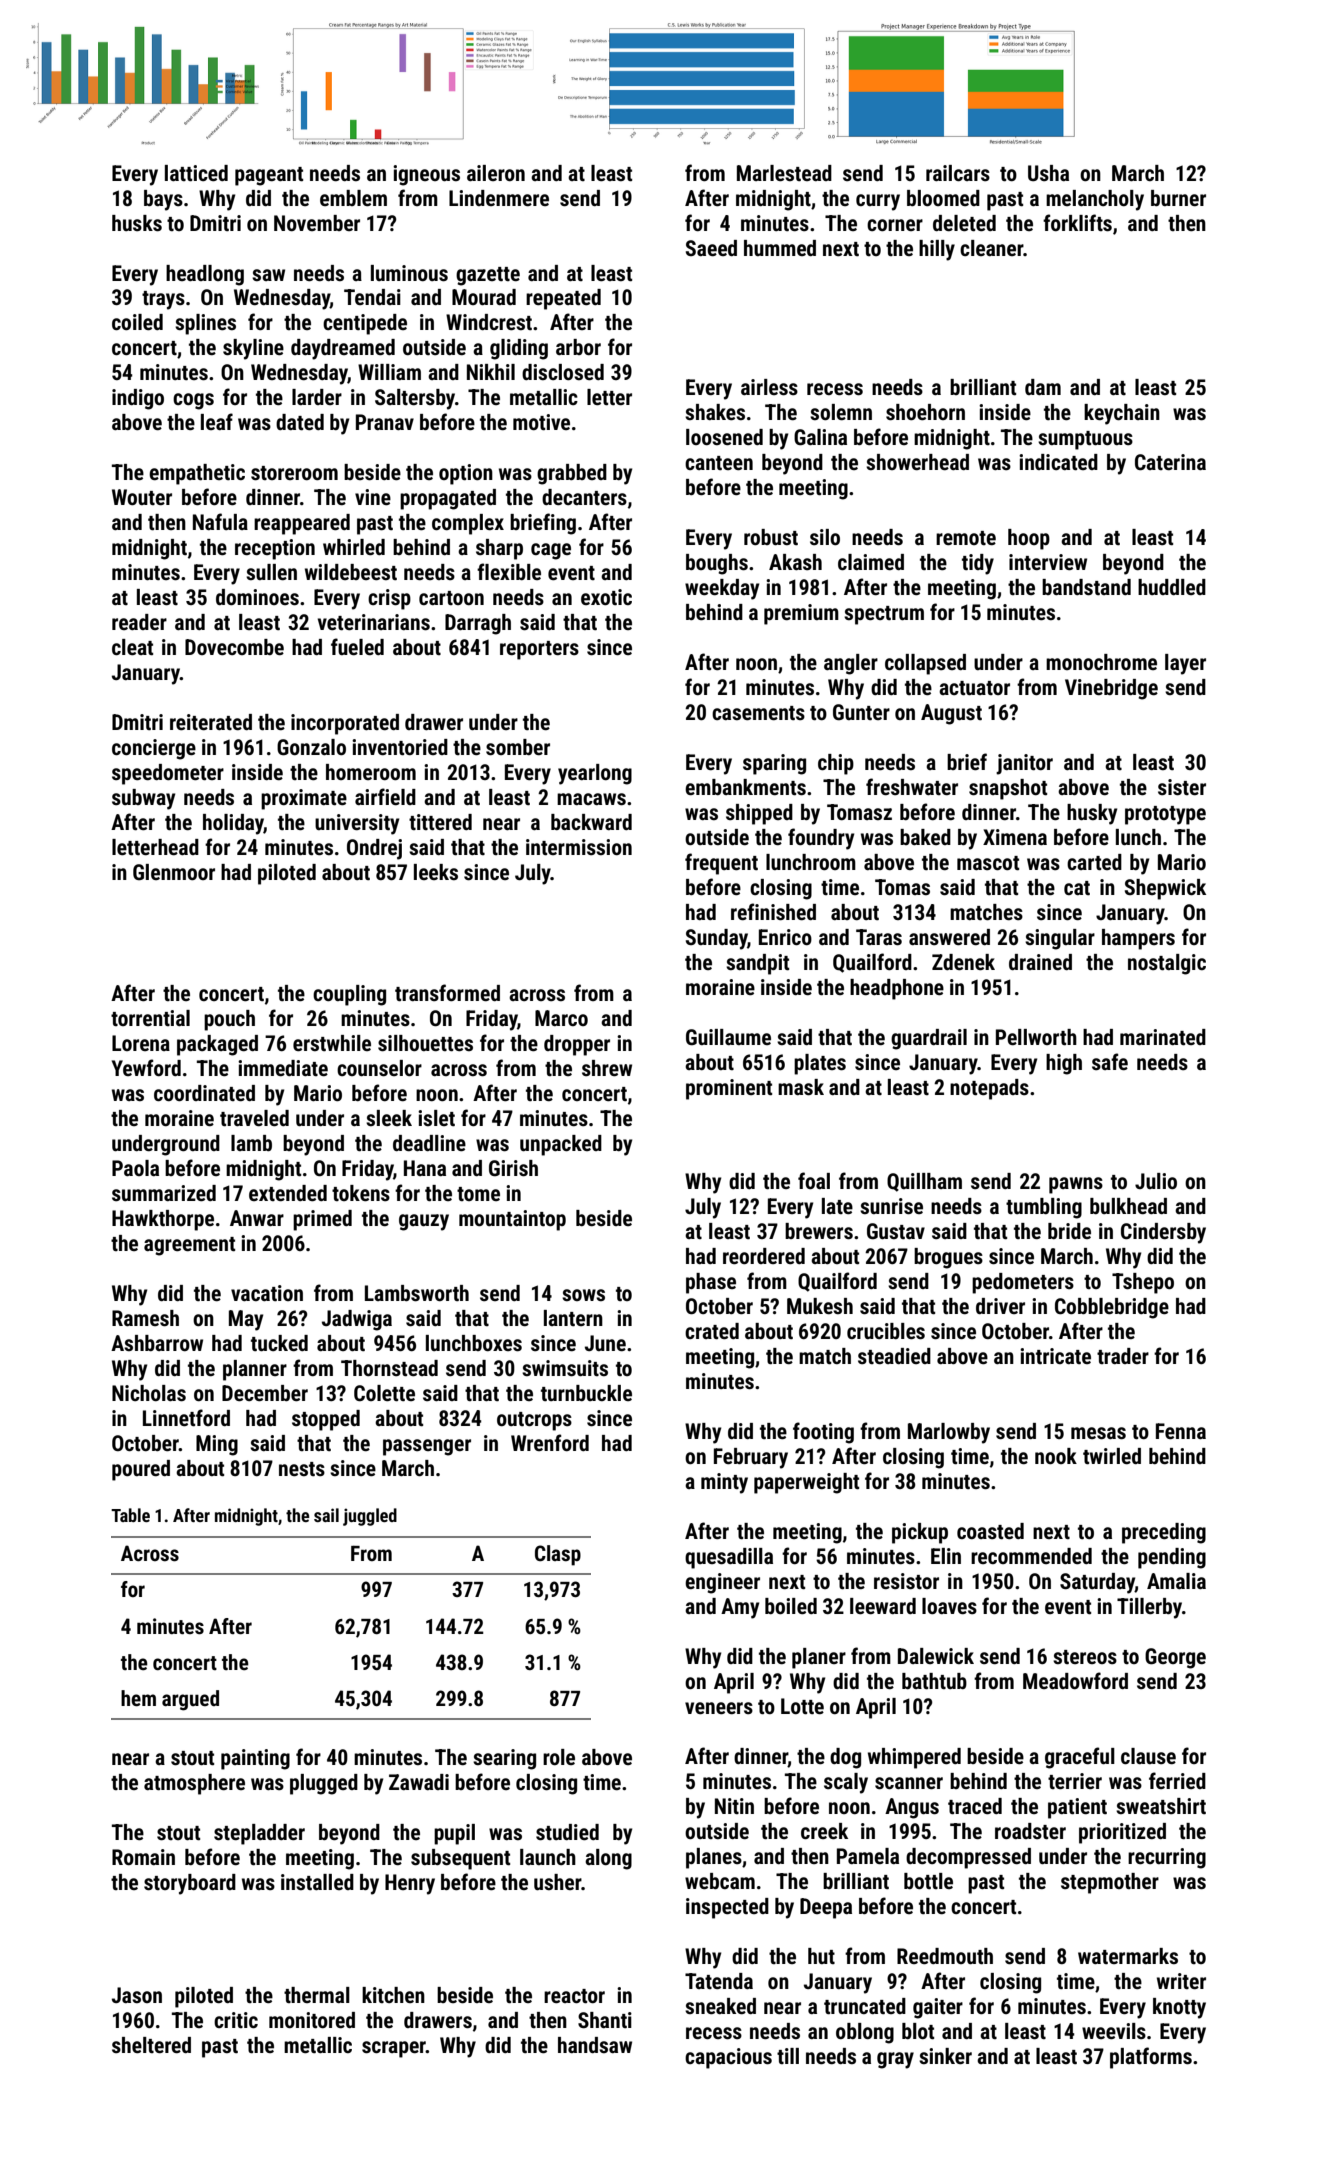 This screenshot has height=2171, width=1318. I want to click on Anwar, so click(257, 1218).
